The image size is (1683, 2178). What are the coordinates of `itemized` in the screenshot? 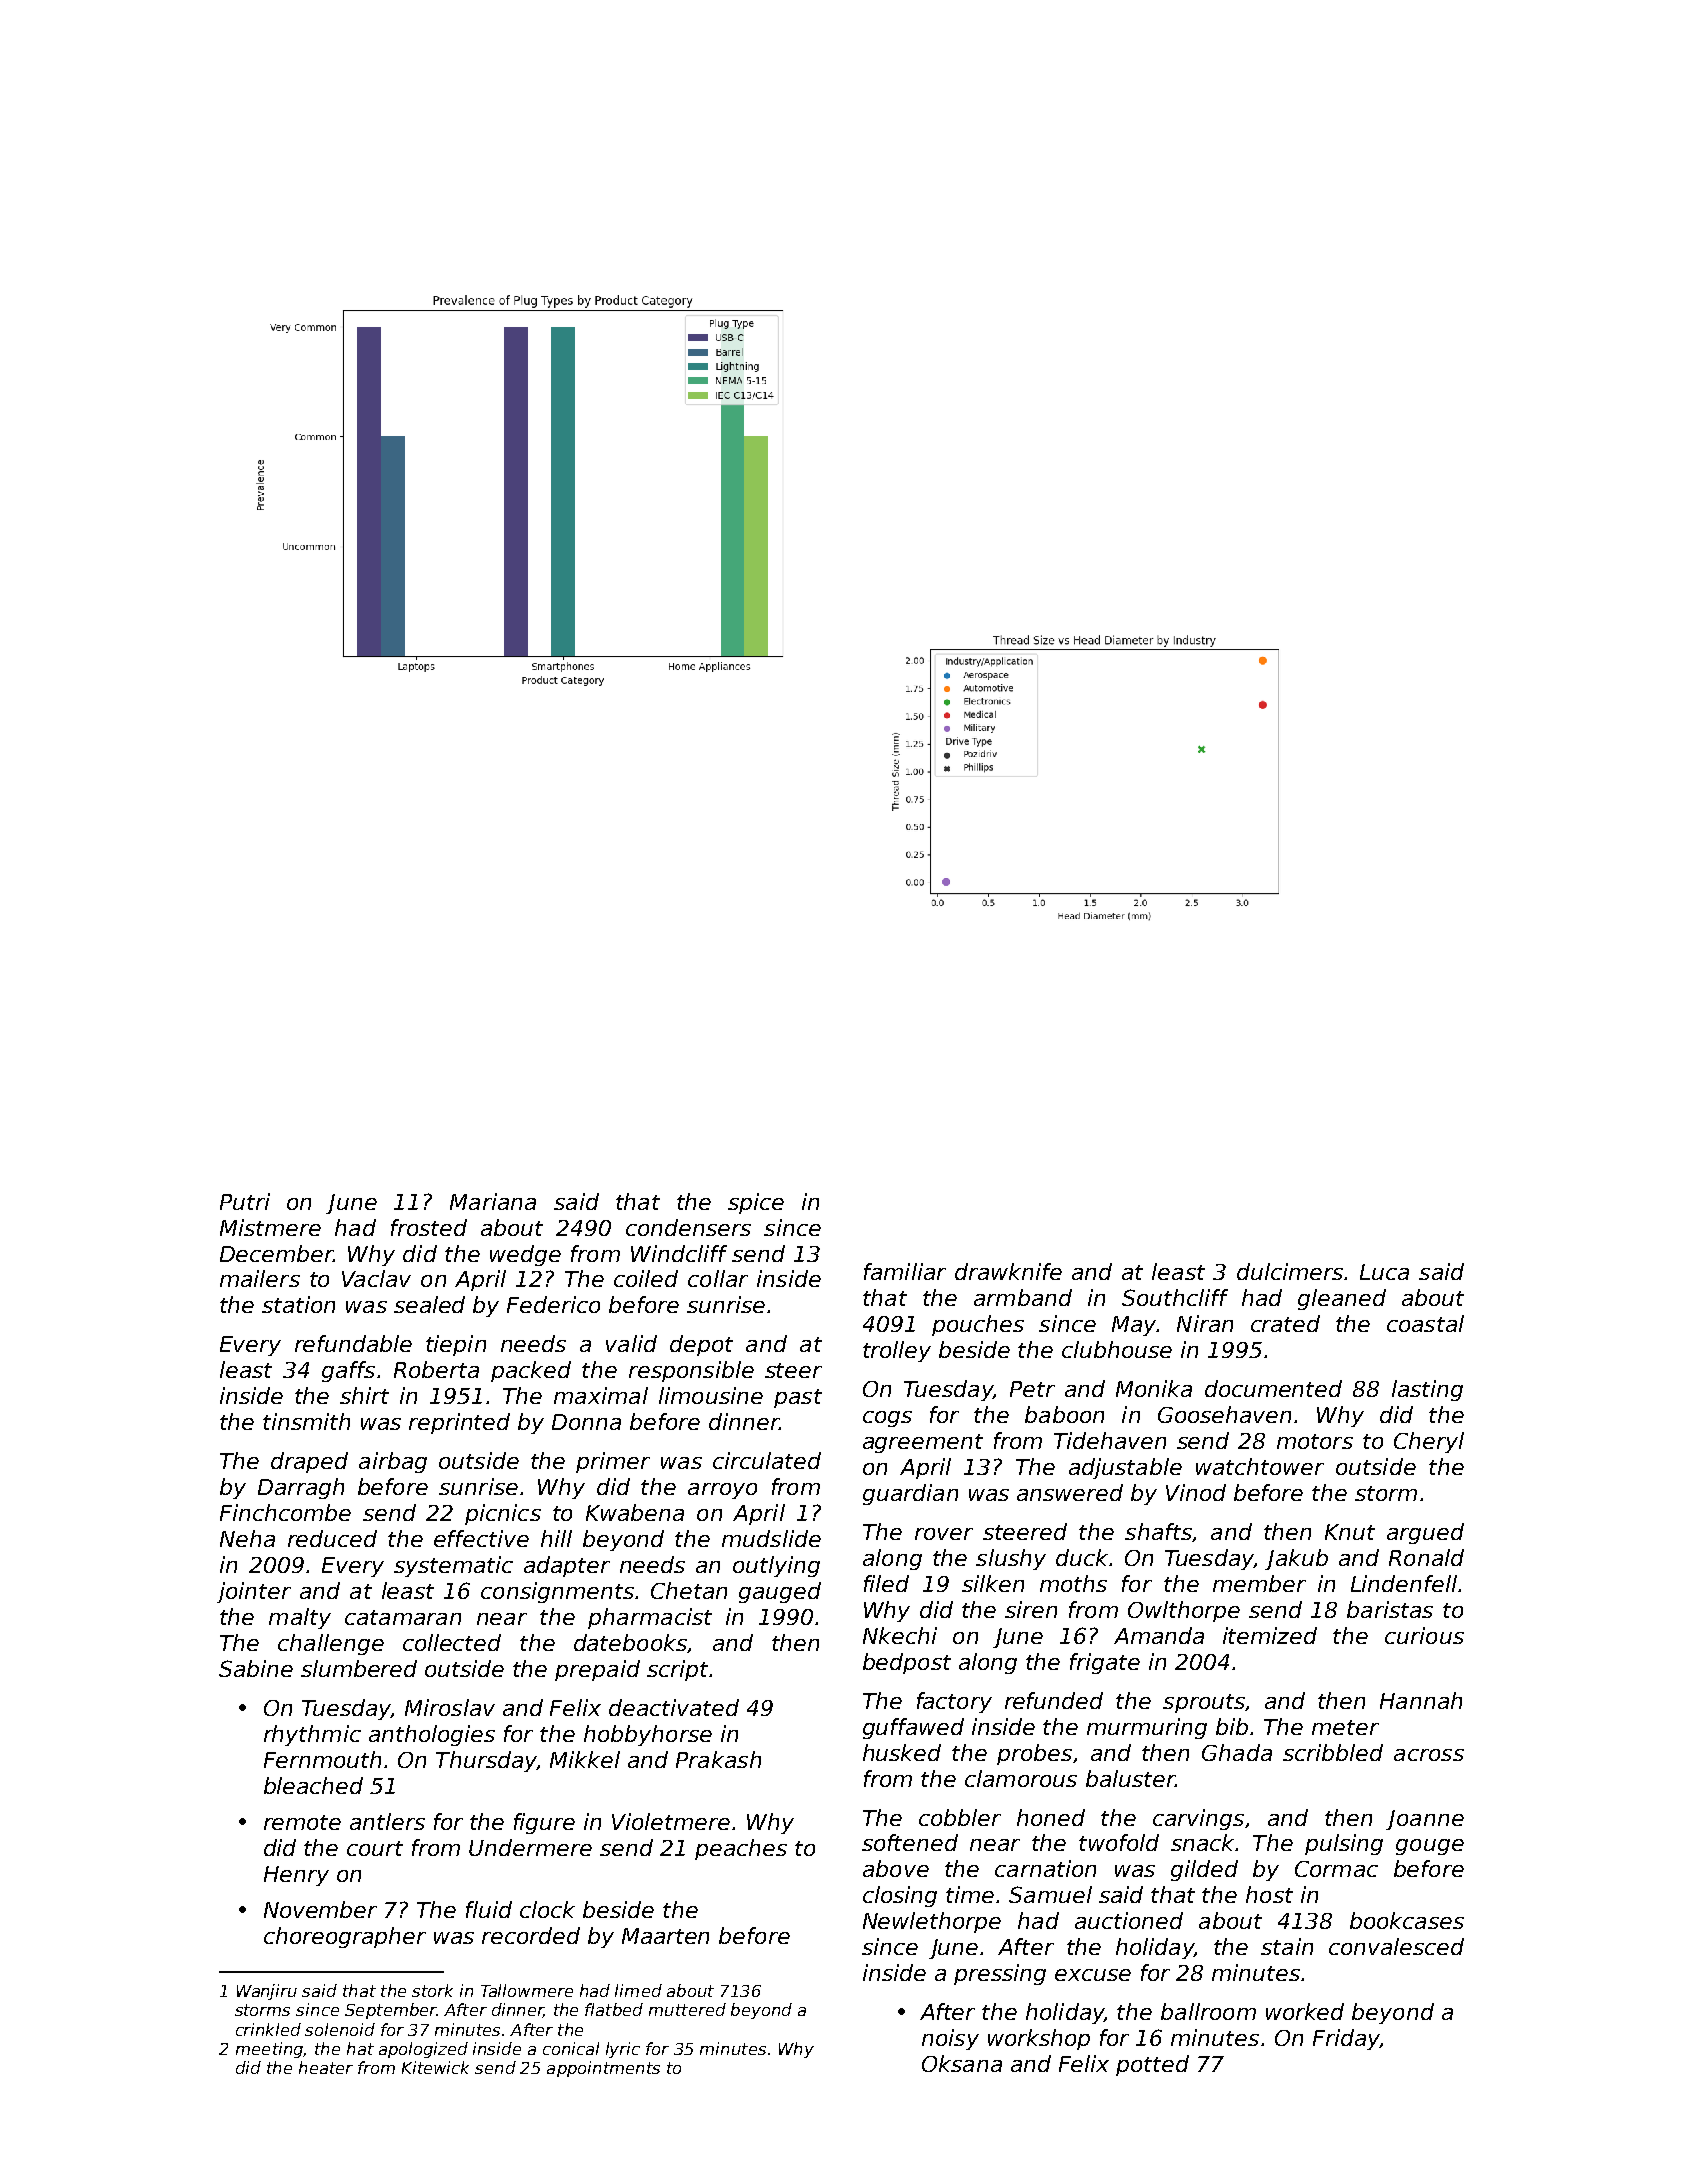 It's located at (1270, 1635).
